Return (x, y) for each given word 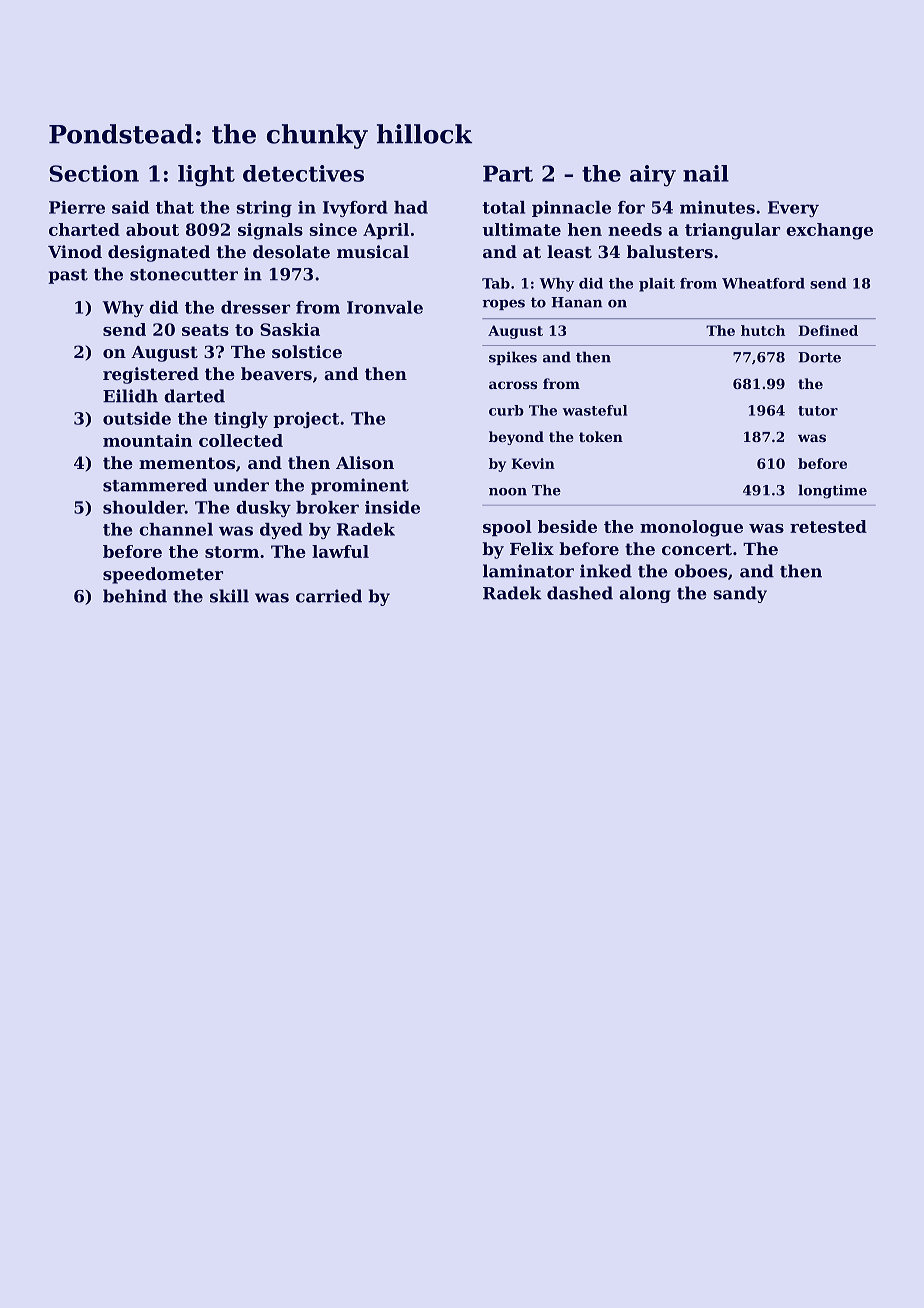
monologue (691, 528)
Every (793, 209)
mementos (187, 463)
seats (205, 330)
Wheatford (763, 283)
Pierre (77, 207)
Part (508, 173)
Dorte (819, 357)
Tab (496, 283)
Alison (365, 462)
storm (232, 552)
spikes (513, 358)
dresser (255, 307)
